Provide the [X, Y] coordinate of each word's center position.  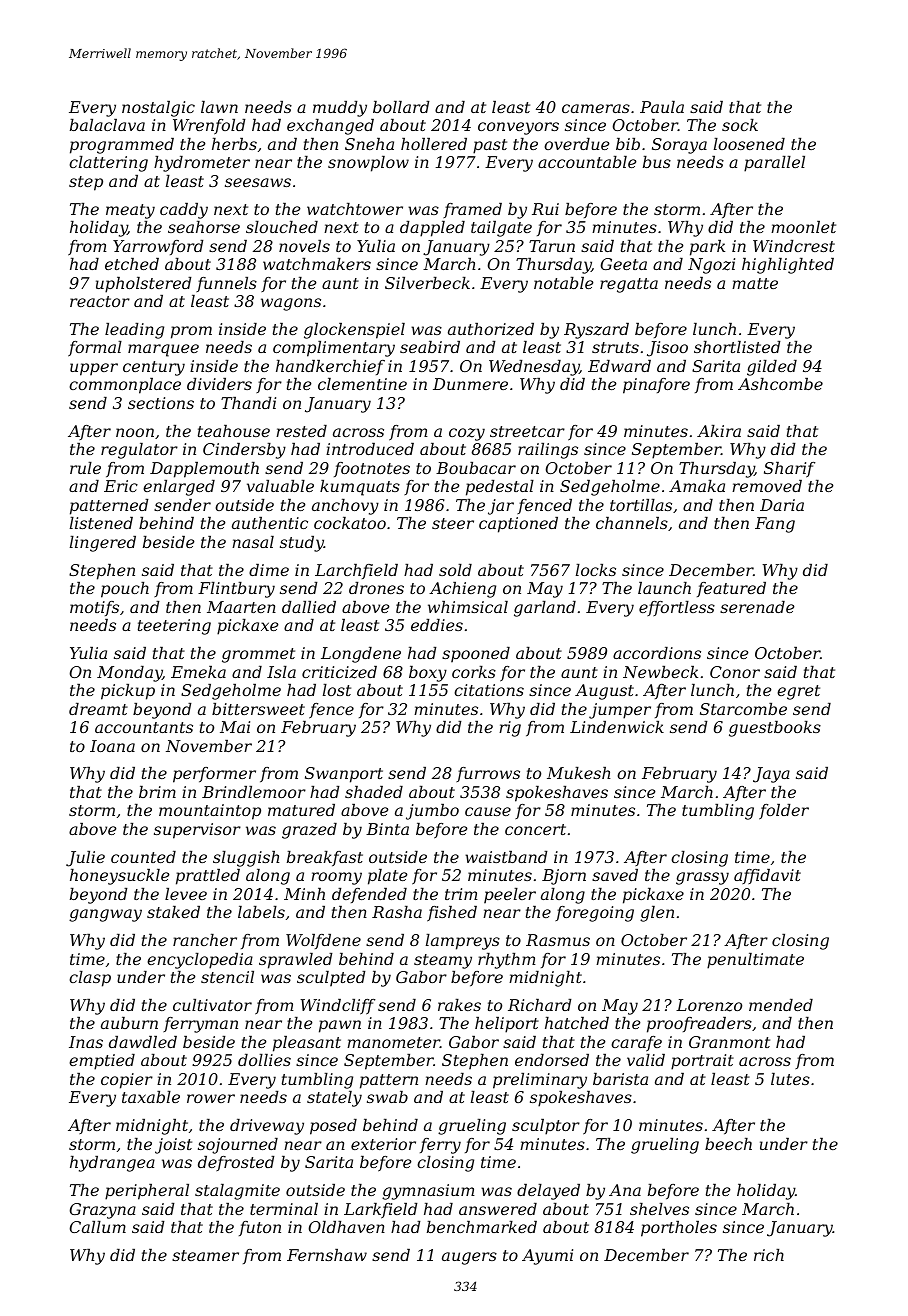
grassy [702, 878]
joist [173, 1146]
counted [143, 857]
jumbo [432, 812]
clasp [90, 979]
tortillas [641, 505]
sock [740, 125]
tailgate [501, 229]
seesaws [258, 182]
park [707, 248]
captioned [518, 525]
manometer [393, 1042]
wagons [291, 304]
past [490, 146]
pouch [125, 590]
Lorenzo [709, 1005]
